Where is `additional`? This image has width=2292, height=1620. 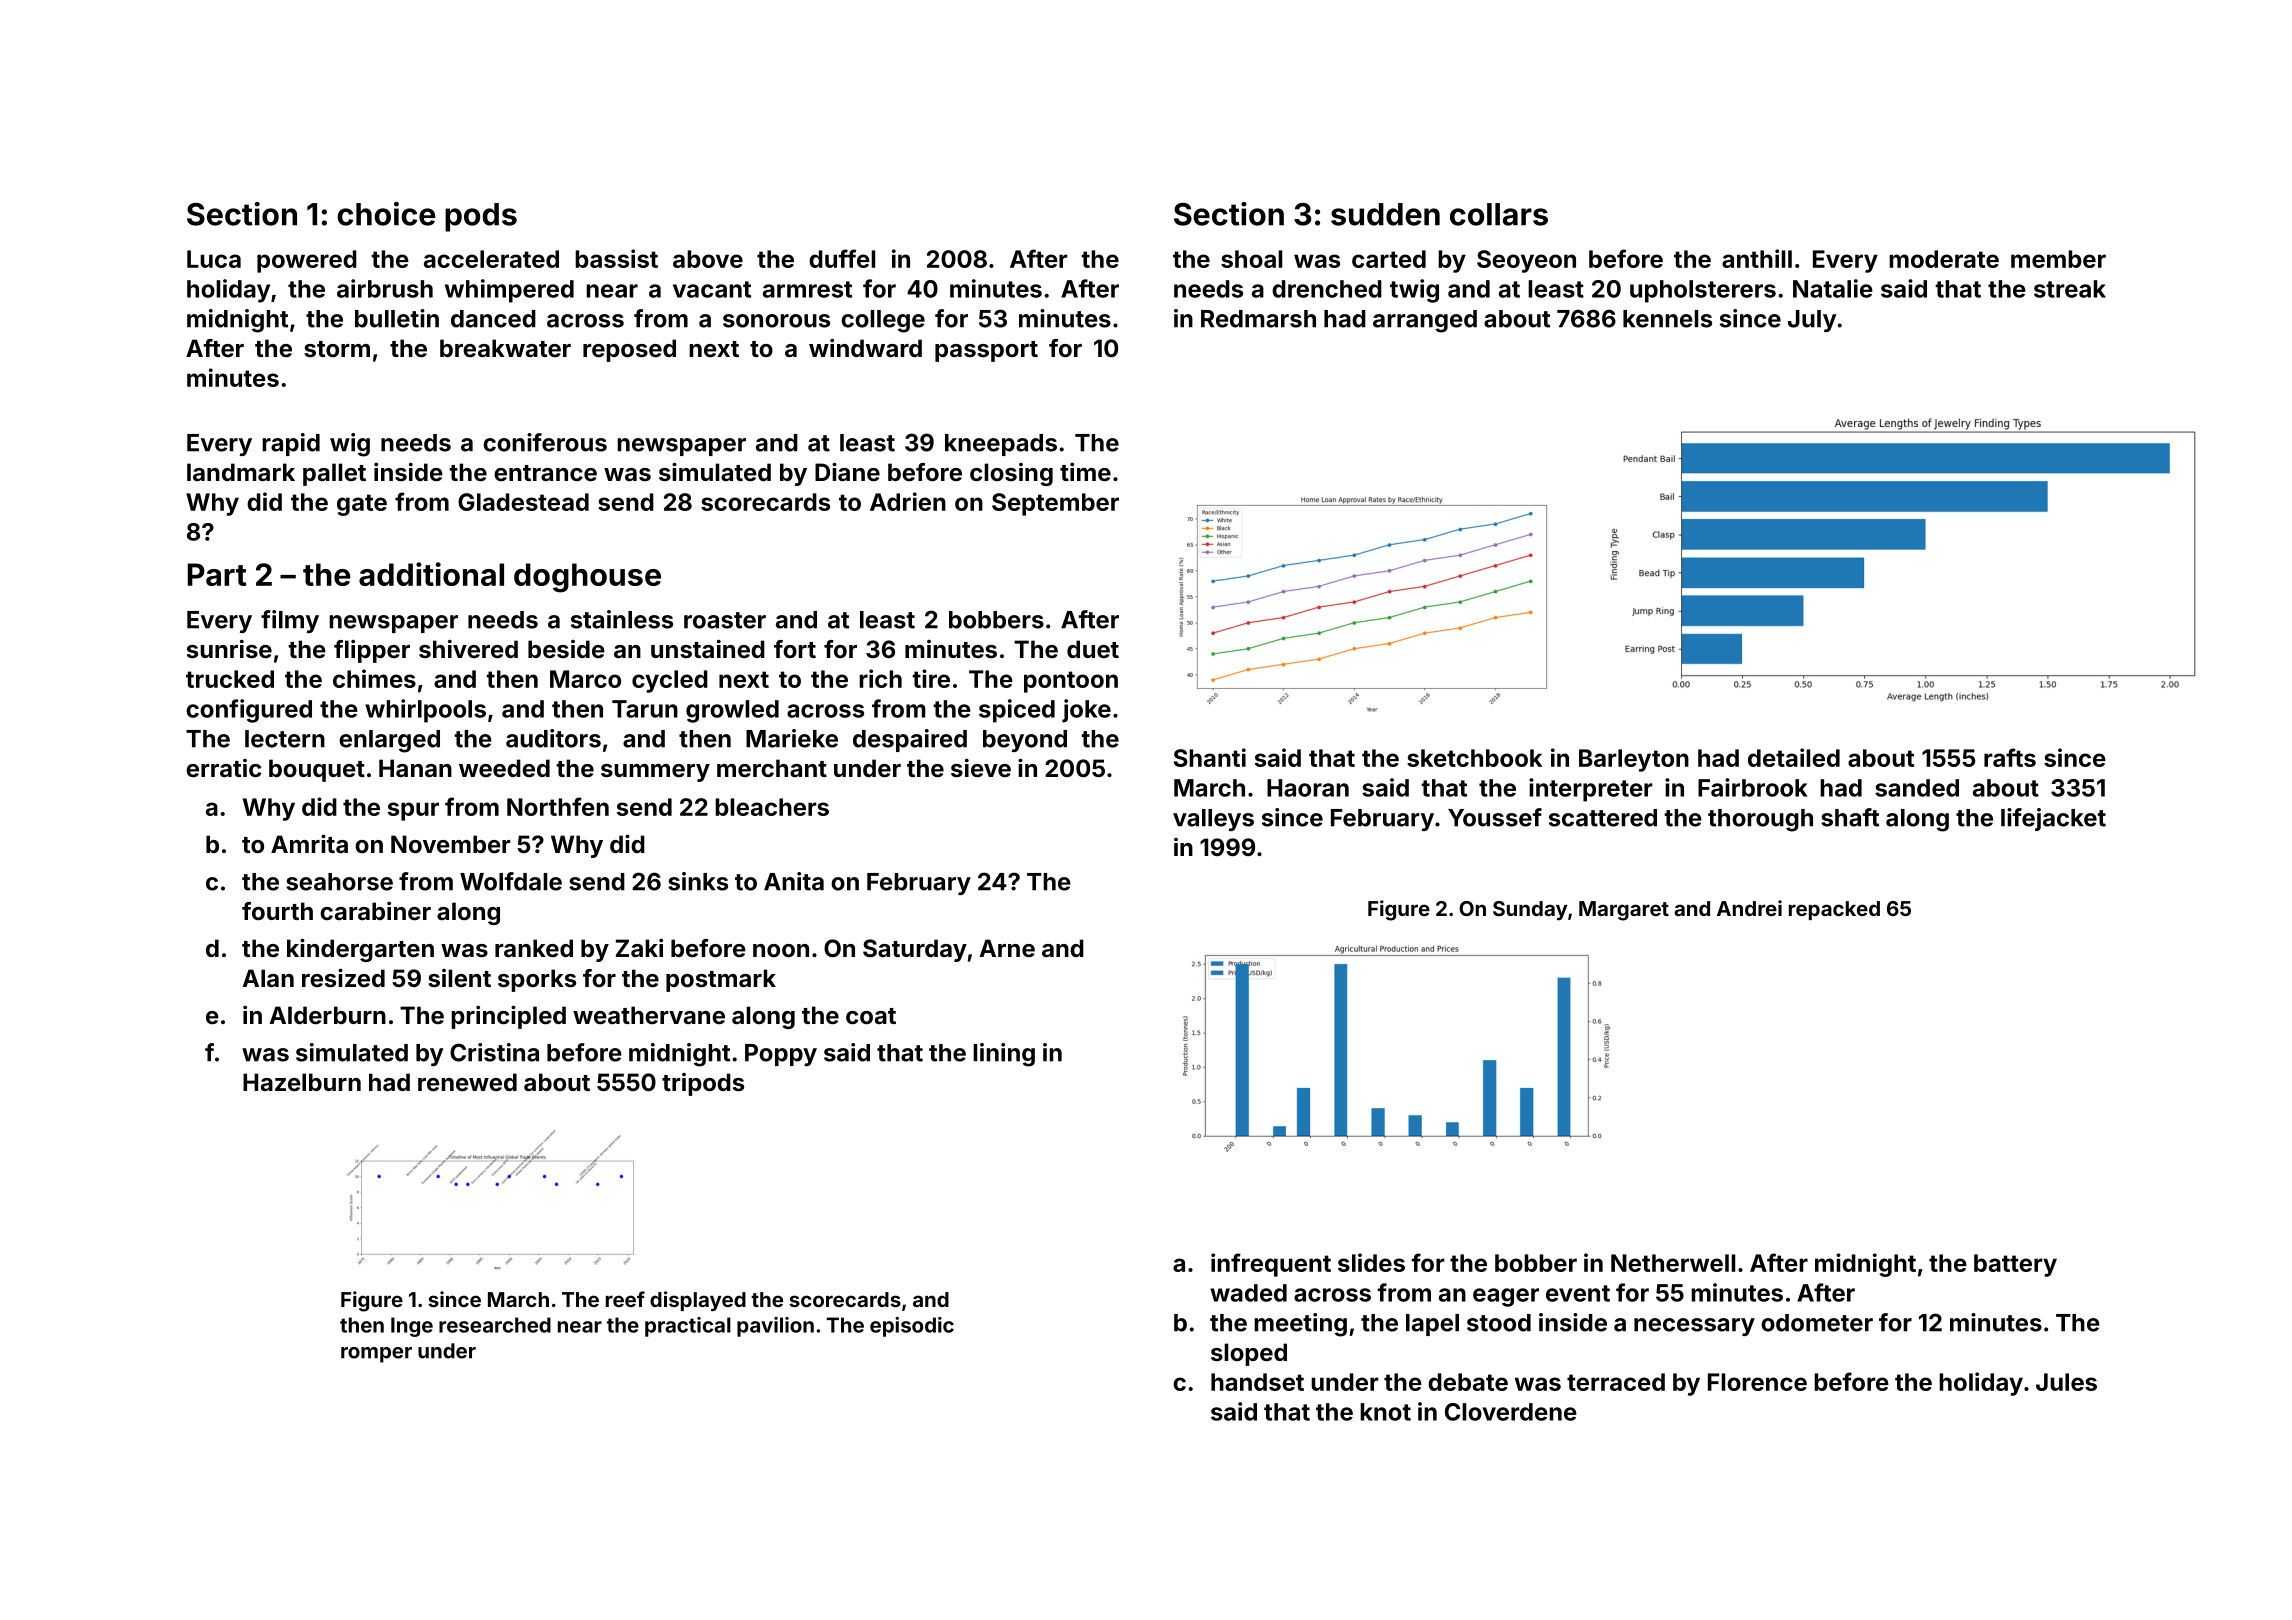 additional is located at coordinates (431, 574).
